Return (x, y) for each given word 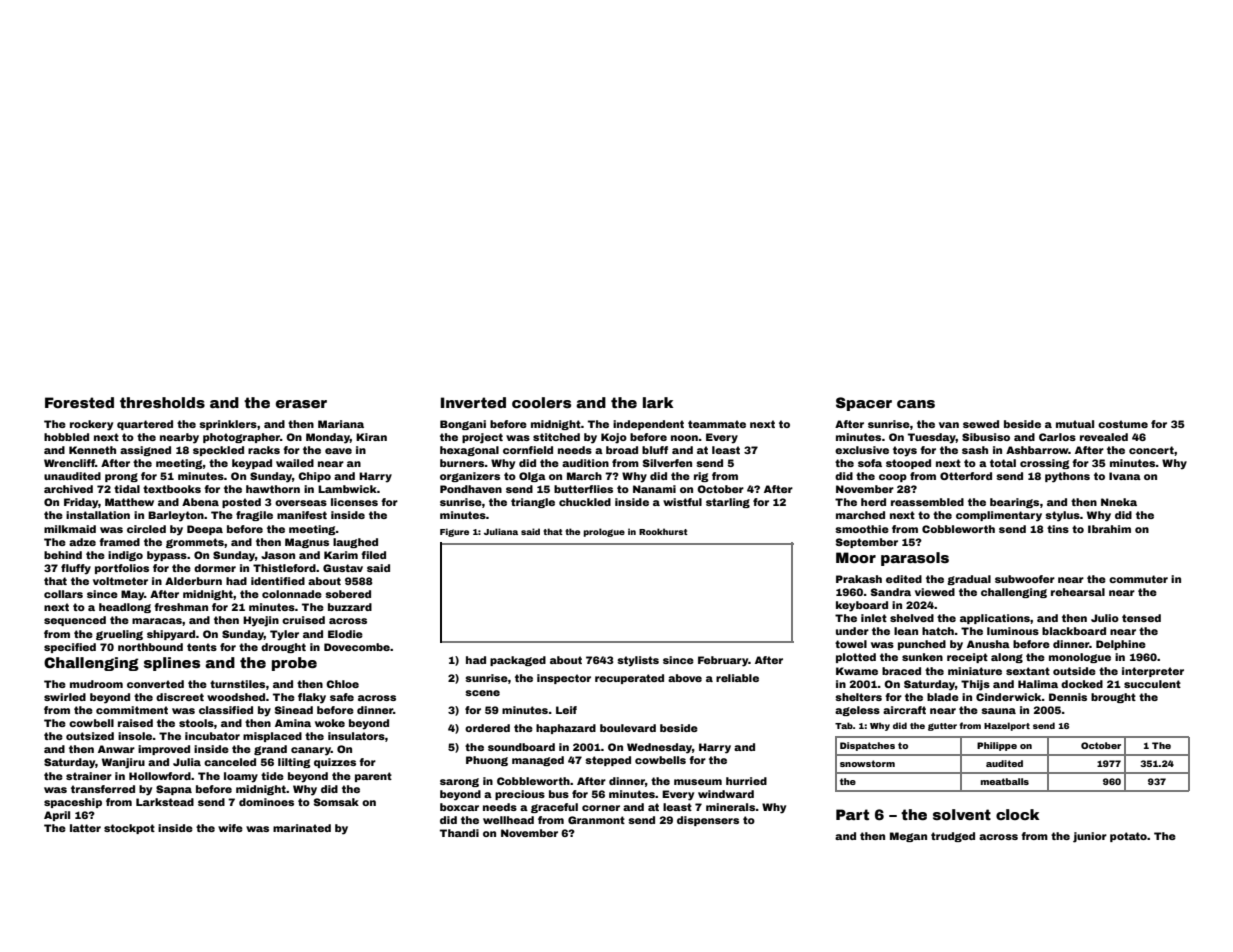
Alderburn (193, 581)
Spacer (864, 404)
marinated (302, 828)
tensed (1141, 618)
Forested (79, 402)
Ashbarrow (1037, 450)
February (723, 661)
